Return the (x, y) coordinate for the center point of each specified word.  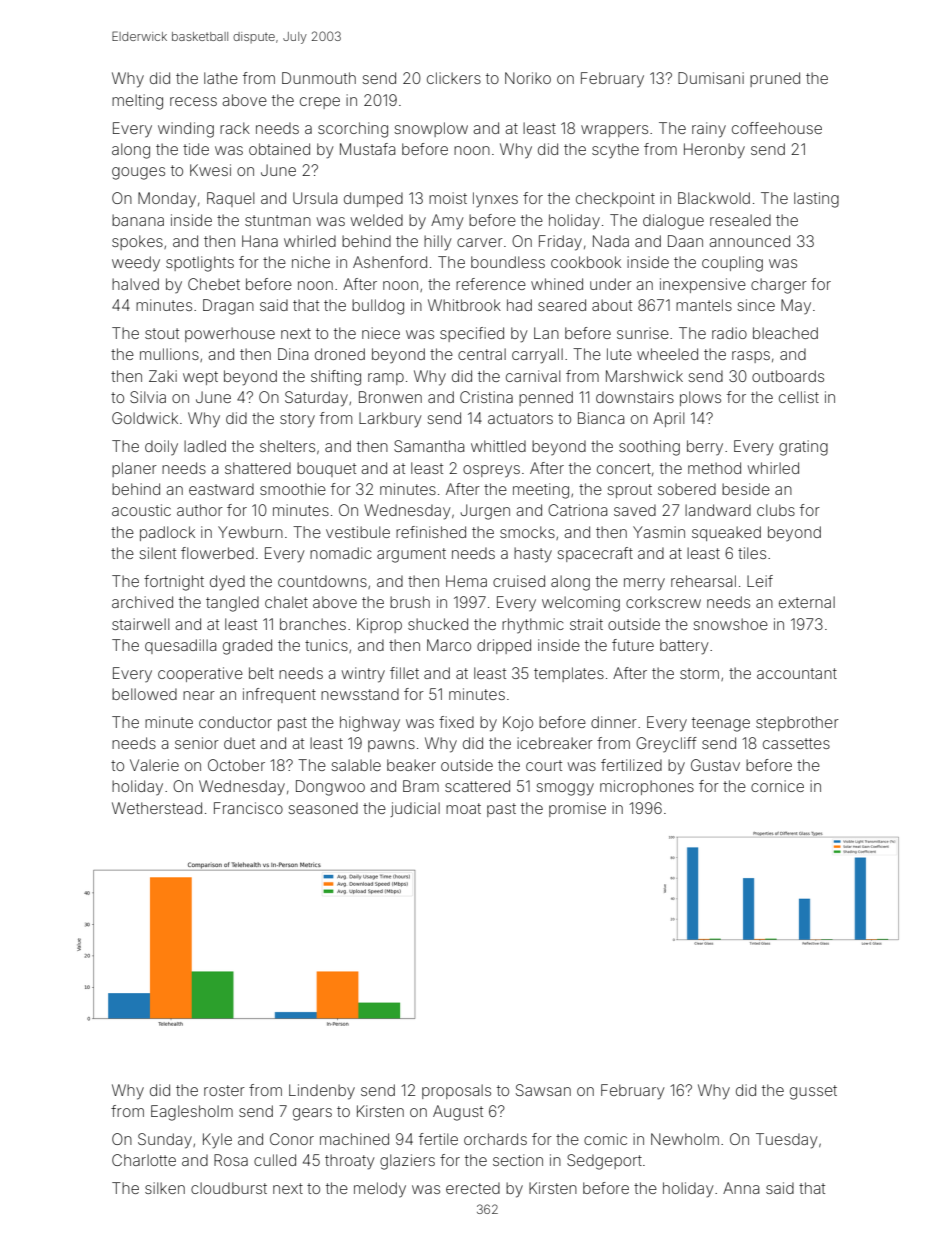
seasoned (323, 808)
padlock (167, 533)
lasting (816, 200)
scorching (353, 130)
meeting (541, 491)
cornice (777, 786)
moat (463, 808)
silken (165, 1188)
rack (235, 128)
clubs (776, 510)
